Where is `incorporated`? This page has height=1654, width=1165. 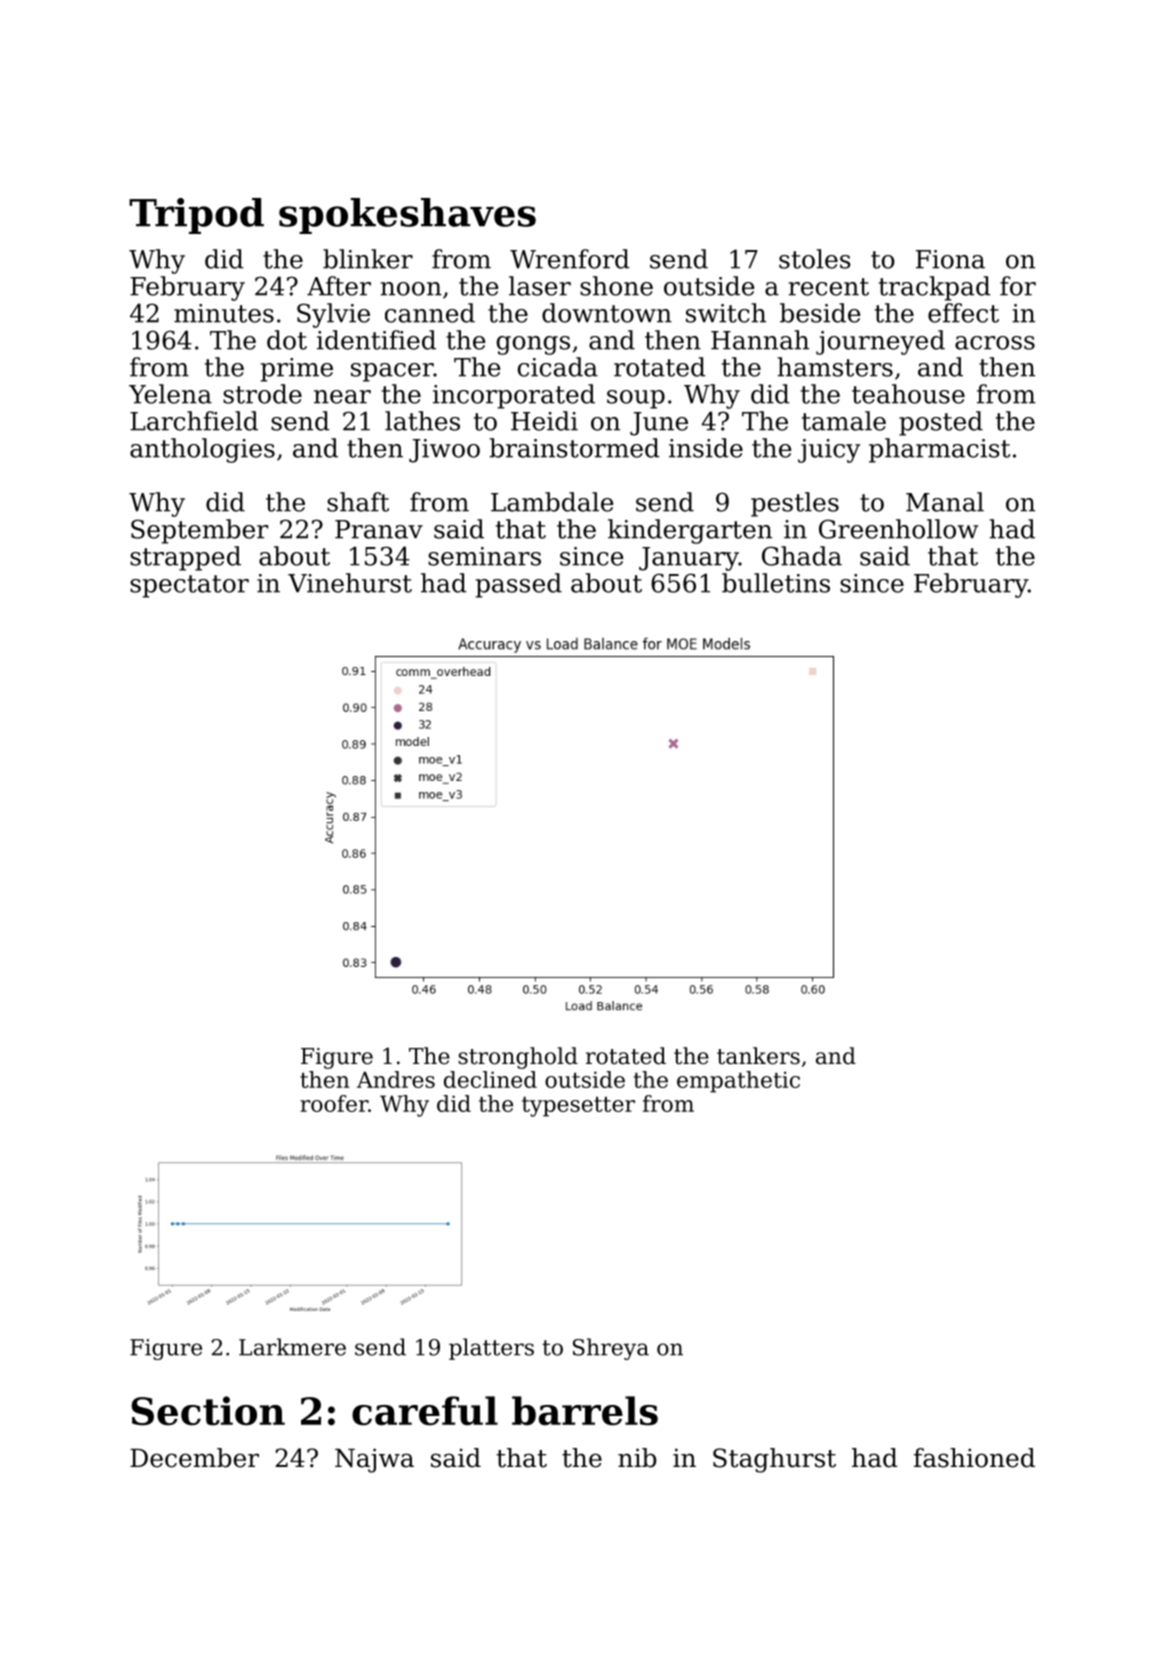 incorporated is located at coordinates (514, 396).
